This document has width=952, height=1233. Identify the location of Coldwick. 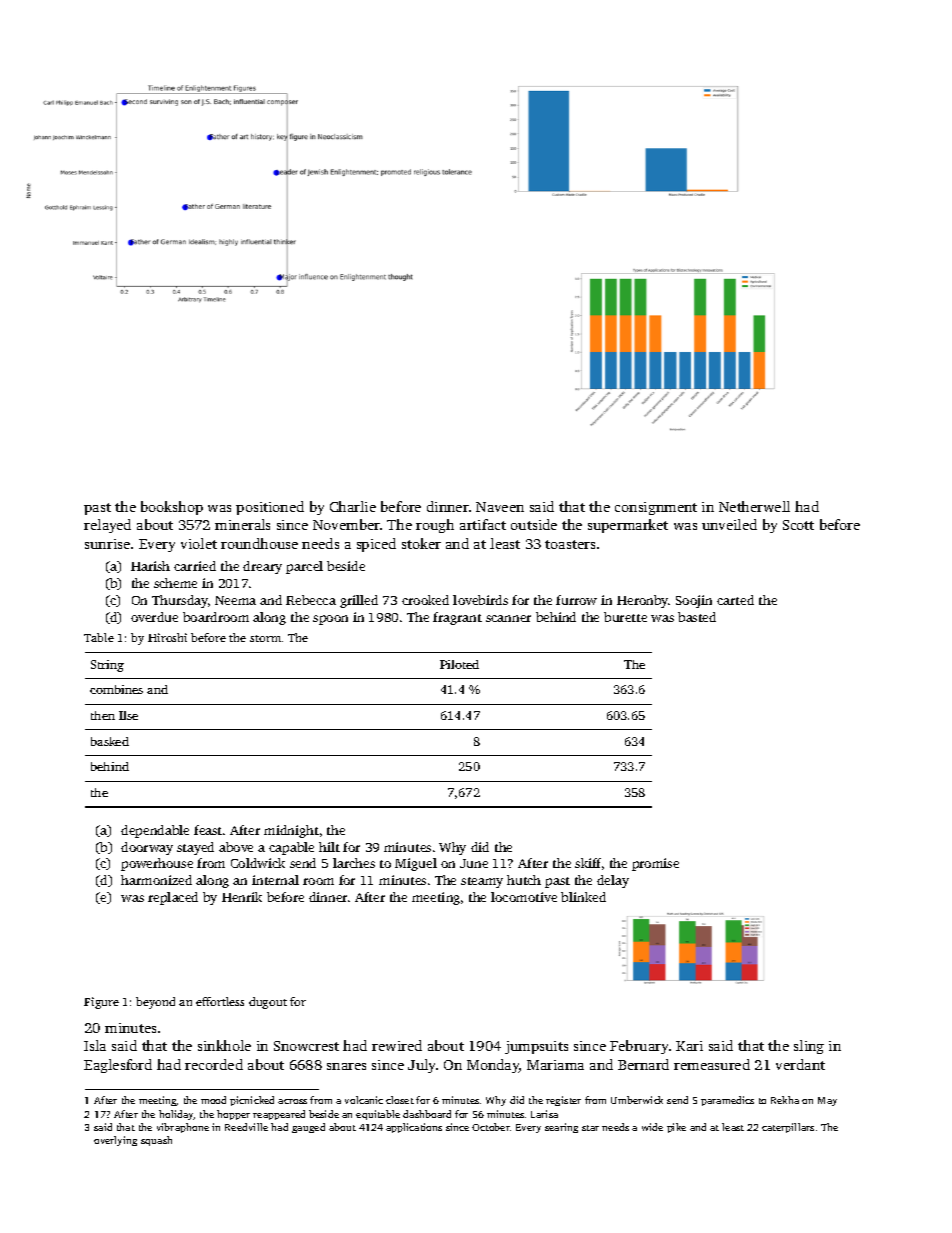
(258, 863).
